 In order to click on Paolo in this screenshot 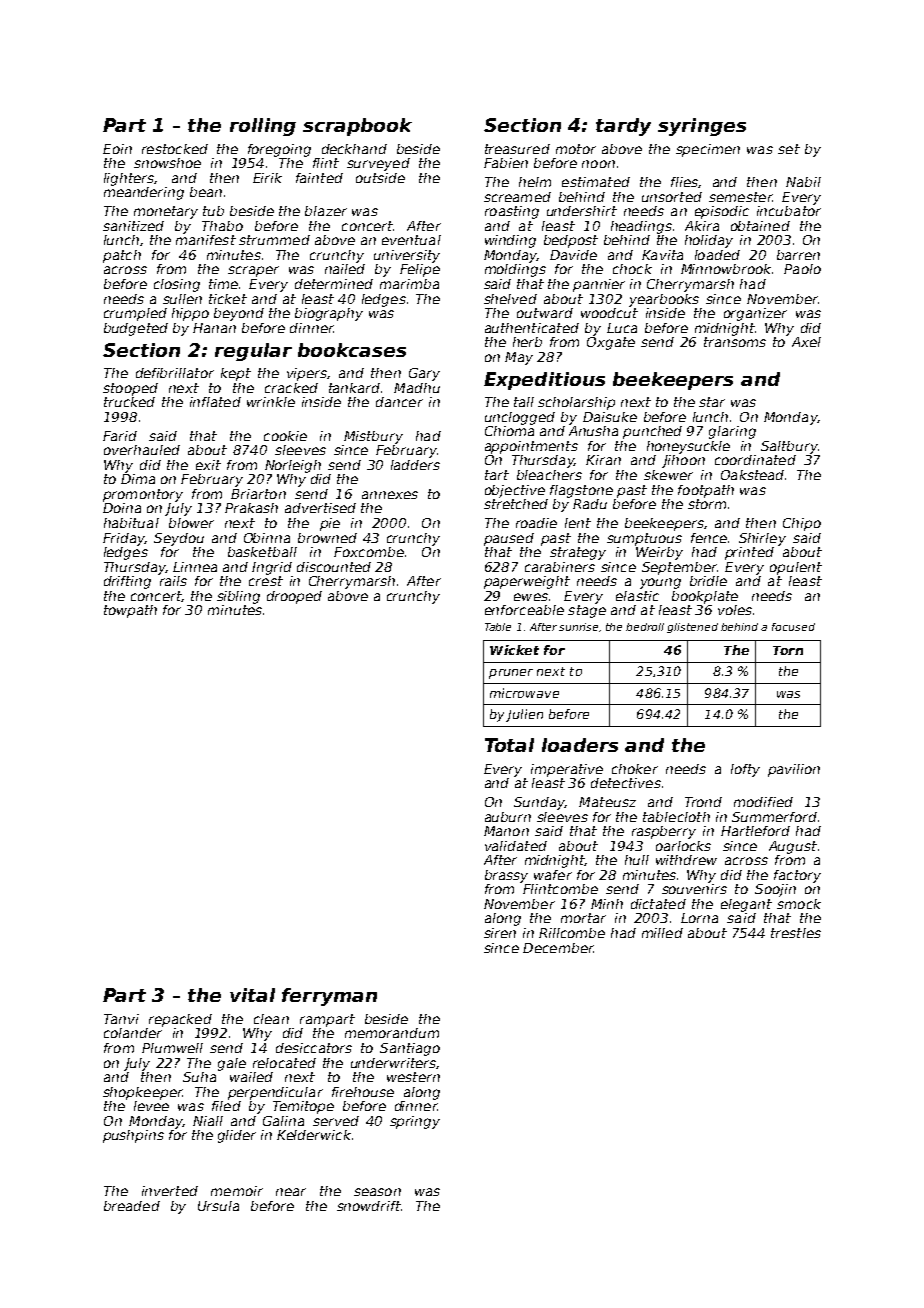, I will do `click(802, 269)`.
